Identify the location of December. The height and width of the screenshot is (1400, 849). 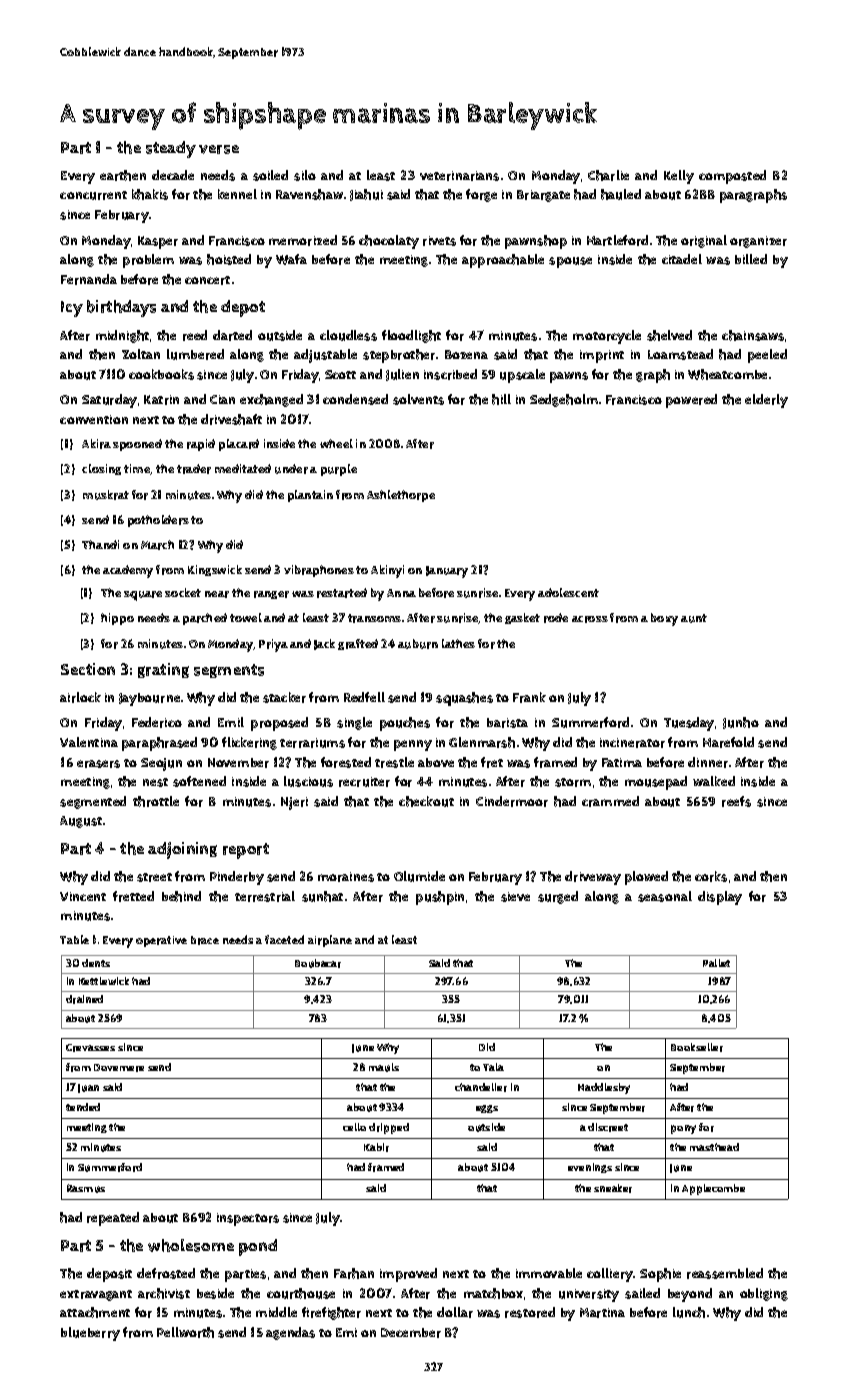
(411, 1333).
